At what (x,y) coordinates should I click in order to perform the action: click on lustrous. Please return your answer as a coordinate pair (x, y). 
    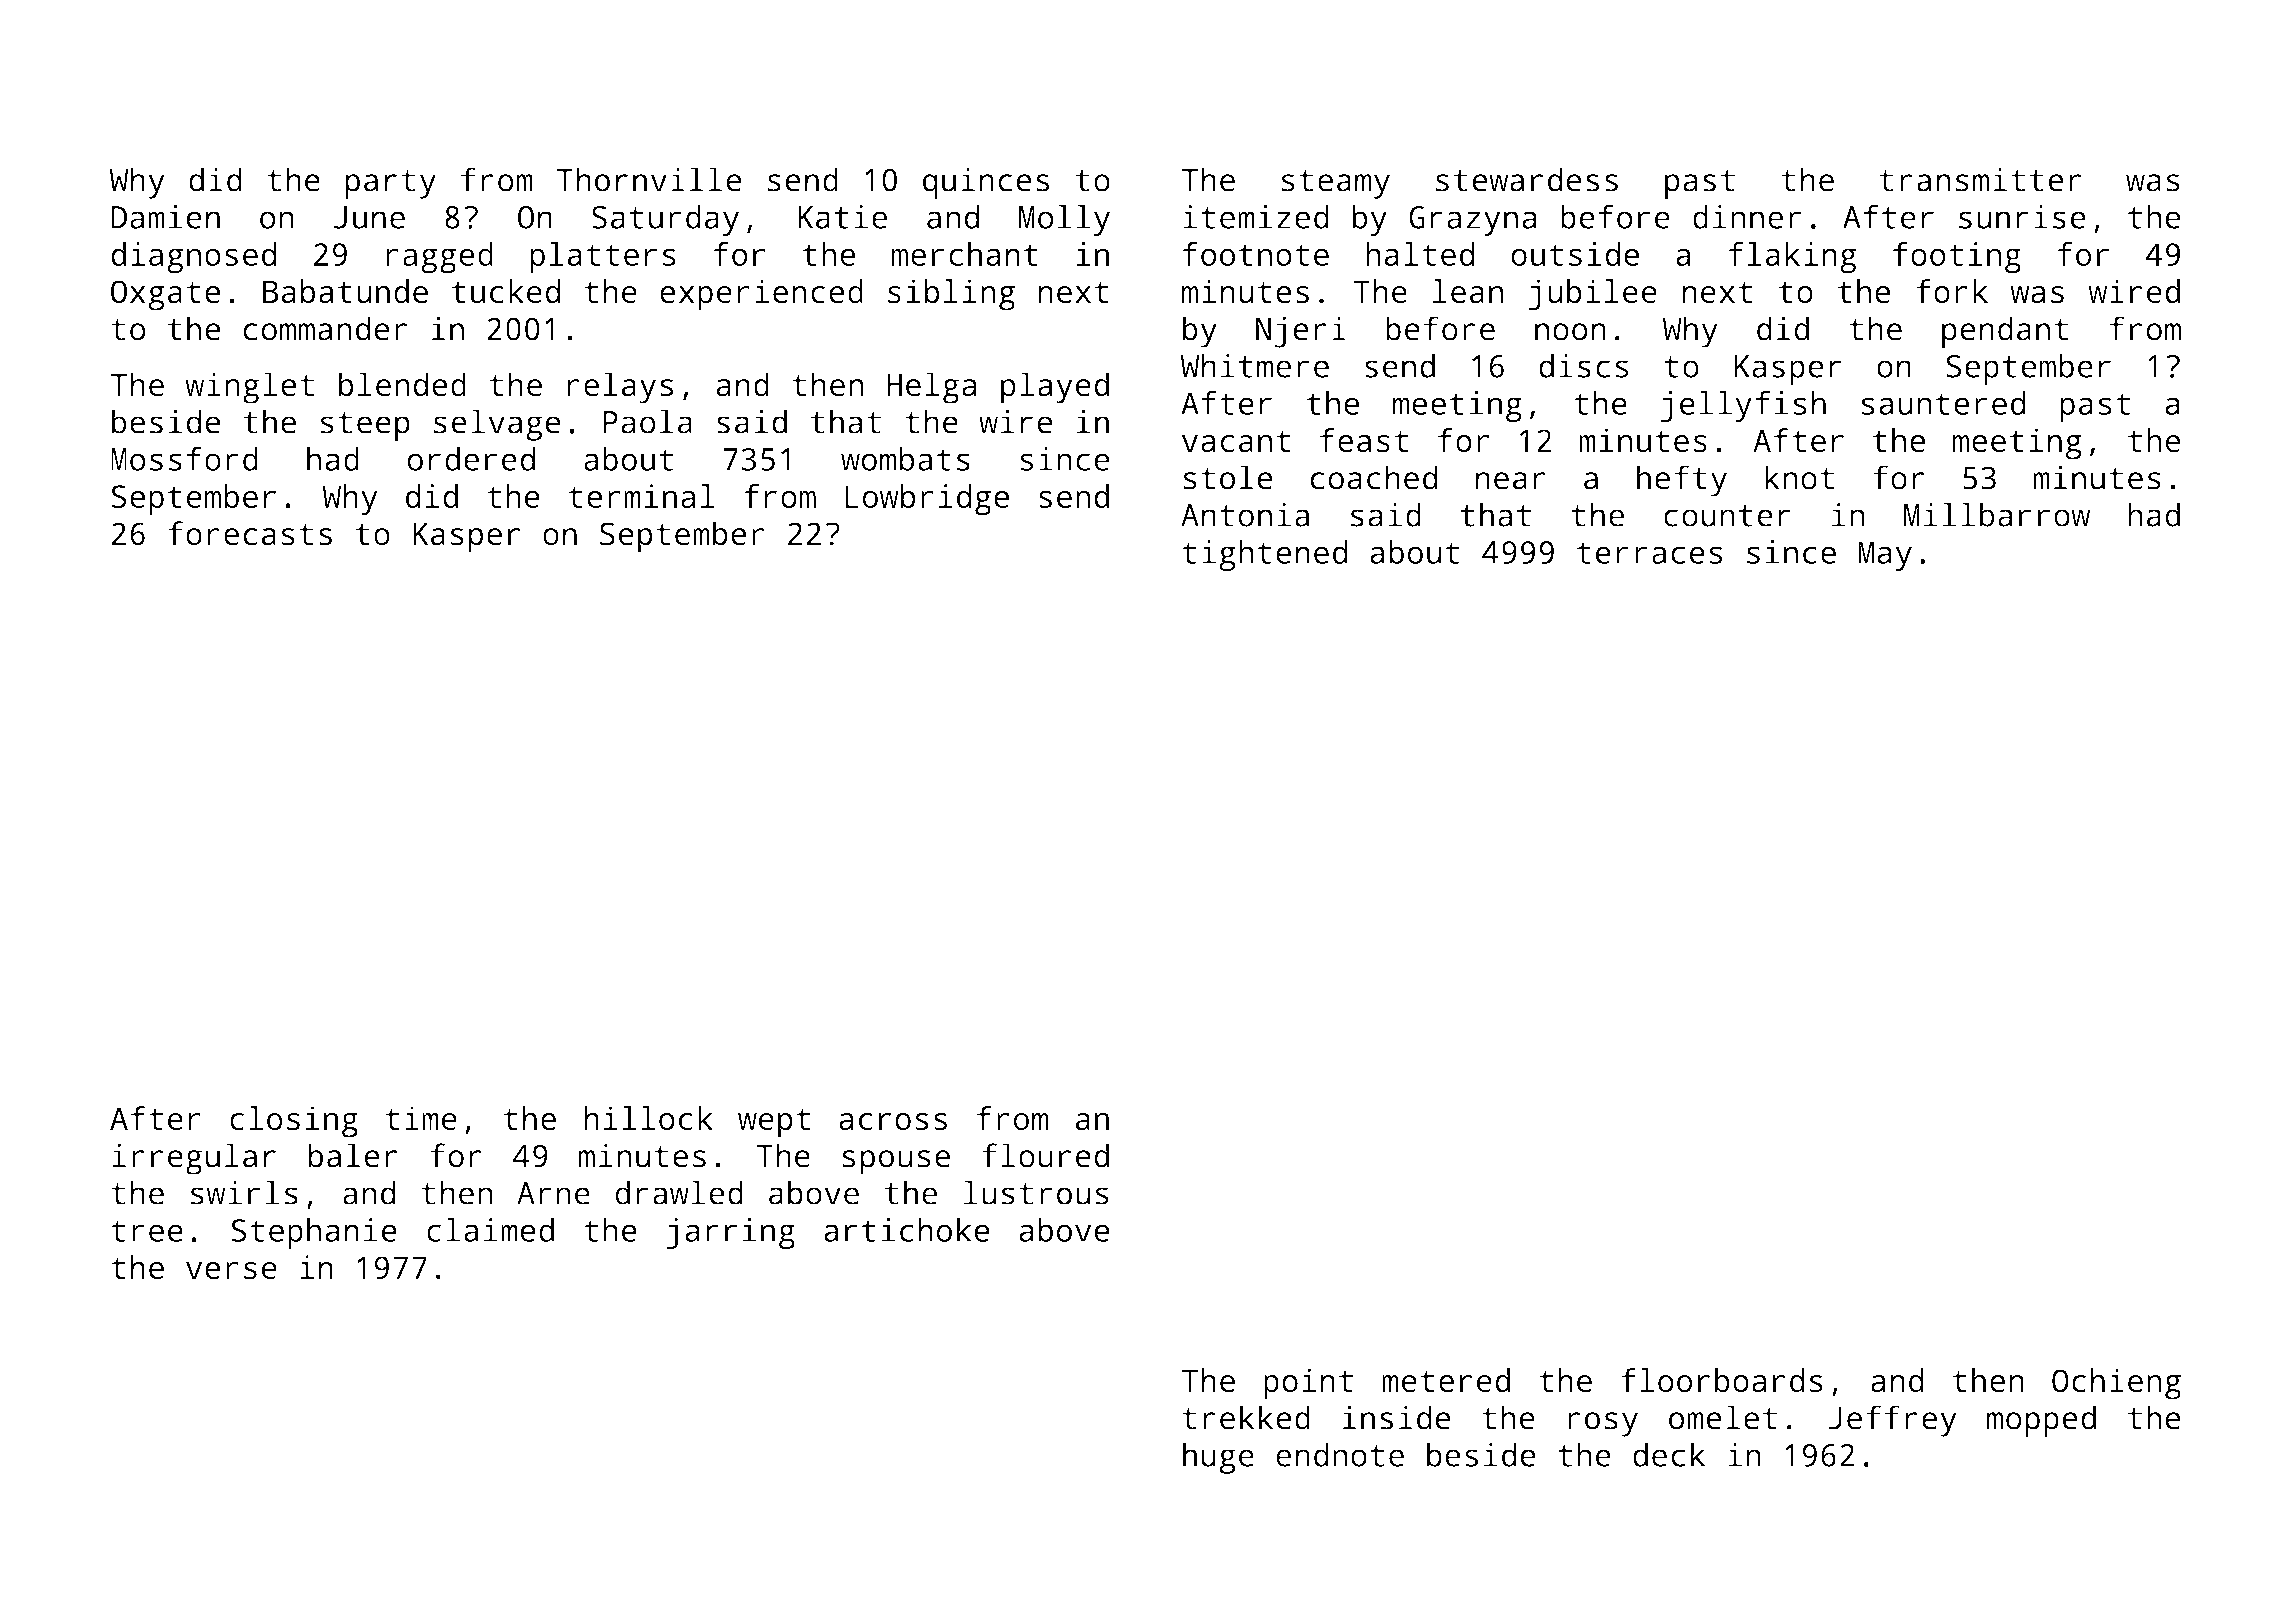
    Looking at the image, I should click on (1036, 1192).
